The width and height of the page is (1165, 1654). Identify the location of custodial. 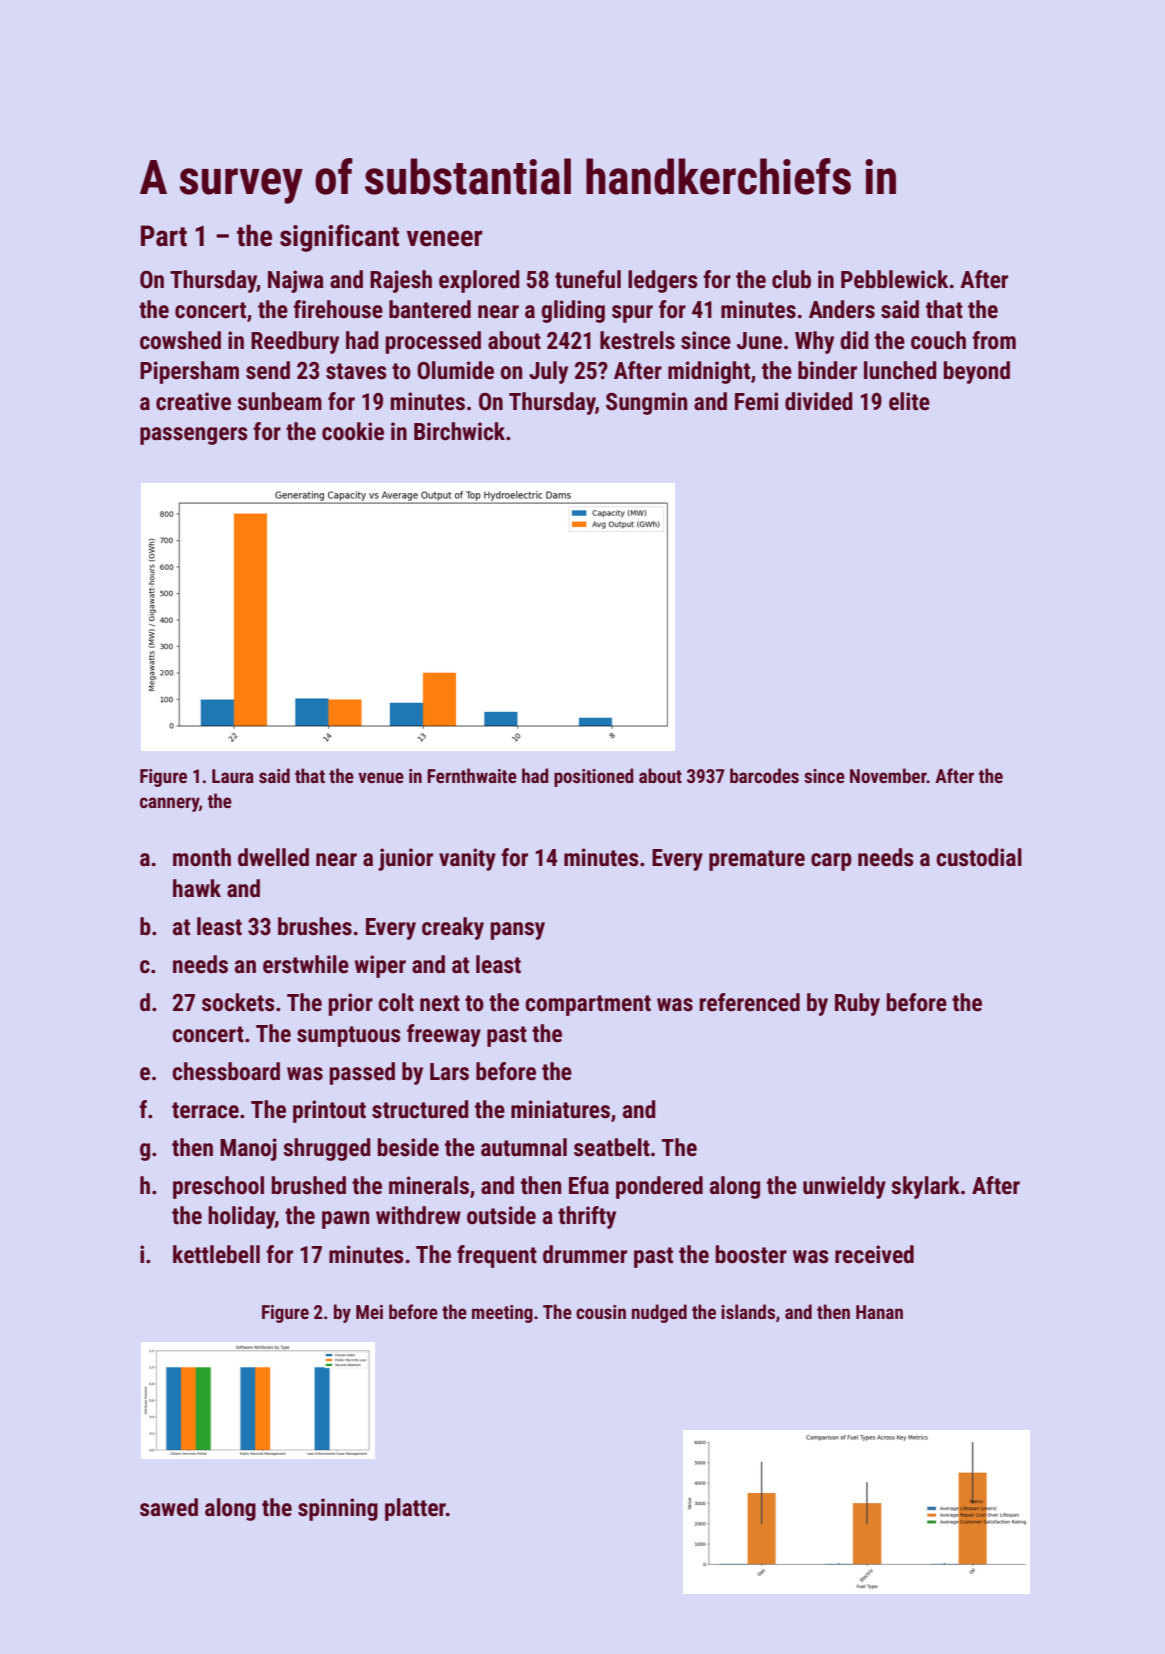
(979, 857).
